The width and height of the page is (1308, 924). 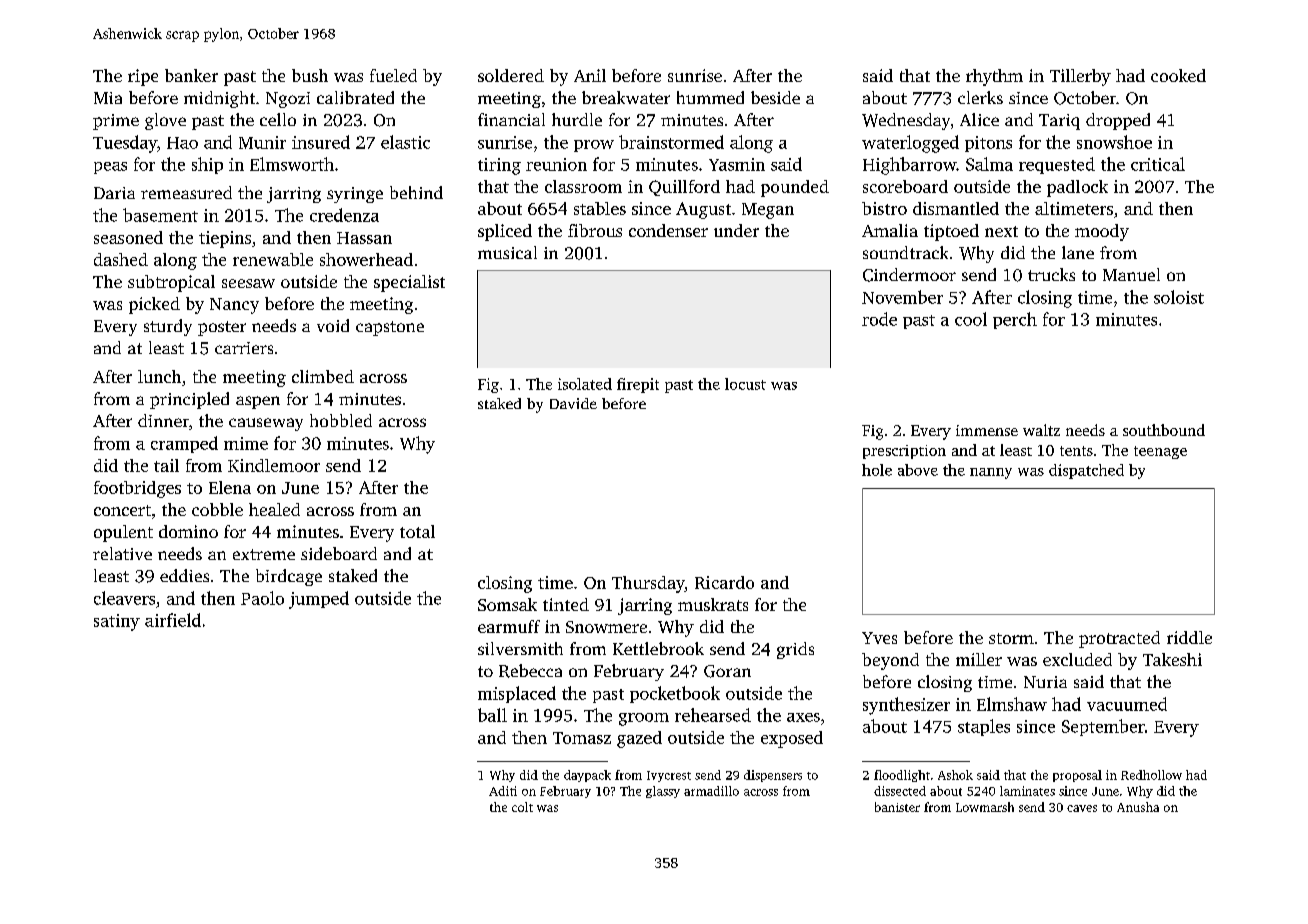 What do you see at coordinates (585, 384) in the page?
I see `isolated` at bounding box center [585, 384].
